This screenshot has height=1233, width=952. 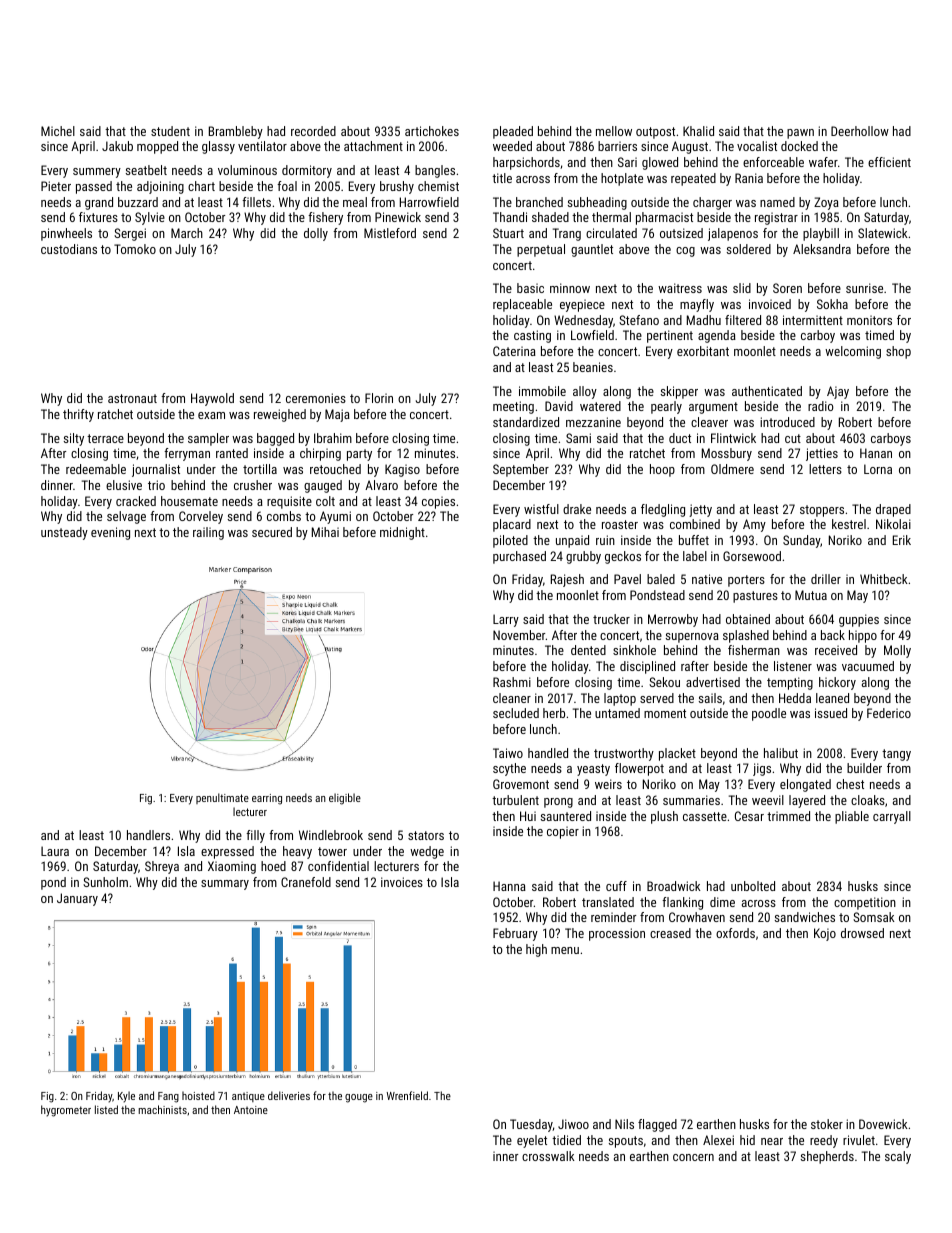 What do you see at coordinates (251, 1110) in the screenshot?
I see `Antoine` at bounding box center [251, 1110].
